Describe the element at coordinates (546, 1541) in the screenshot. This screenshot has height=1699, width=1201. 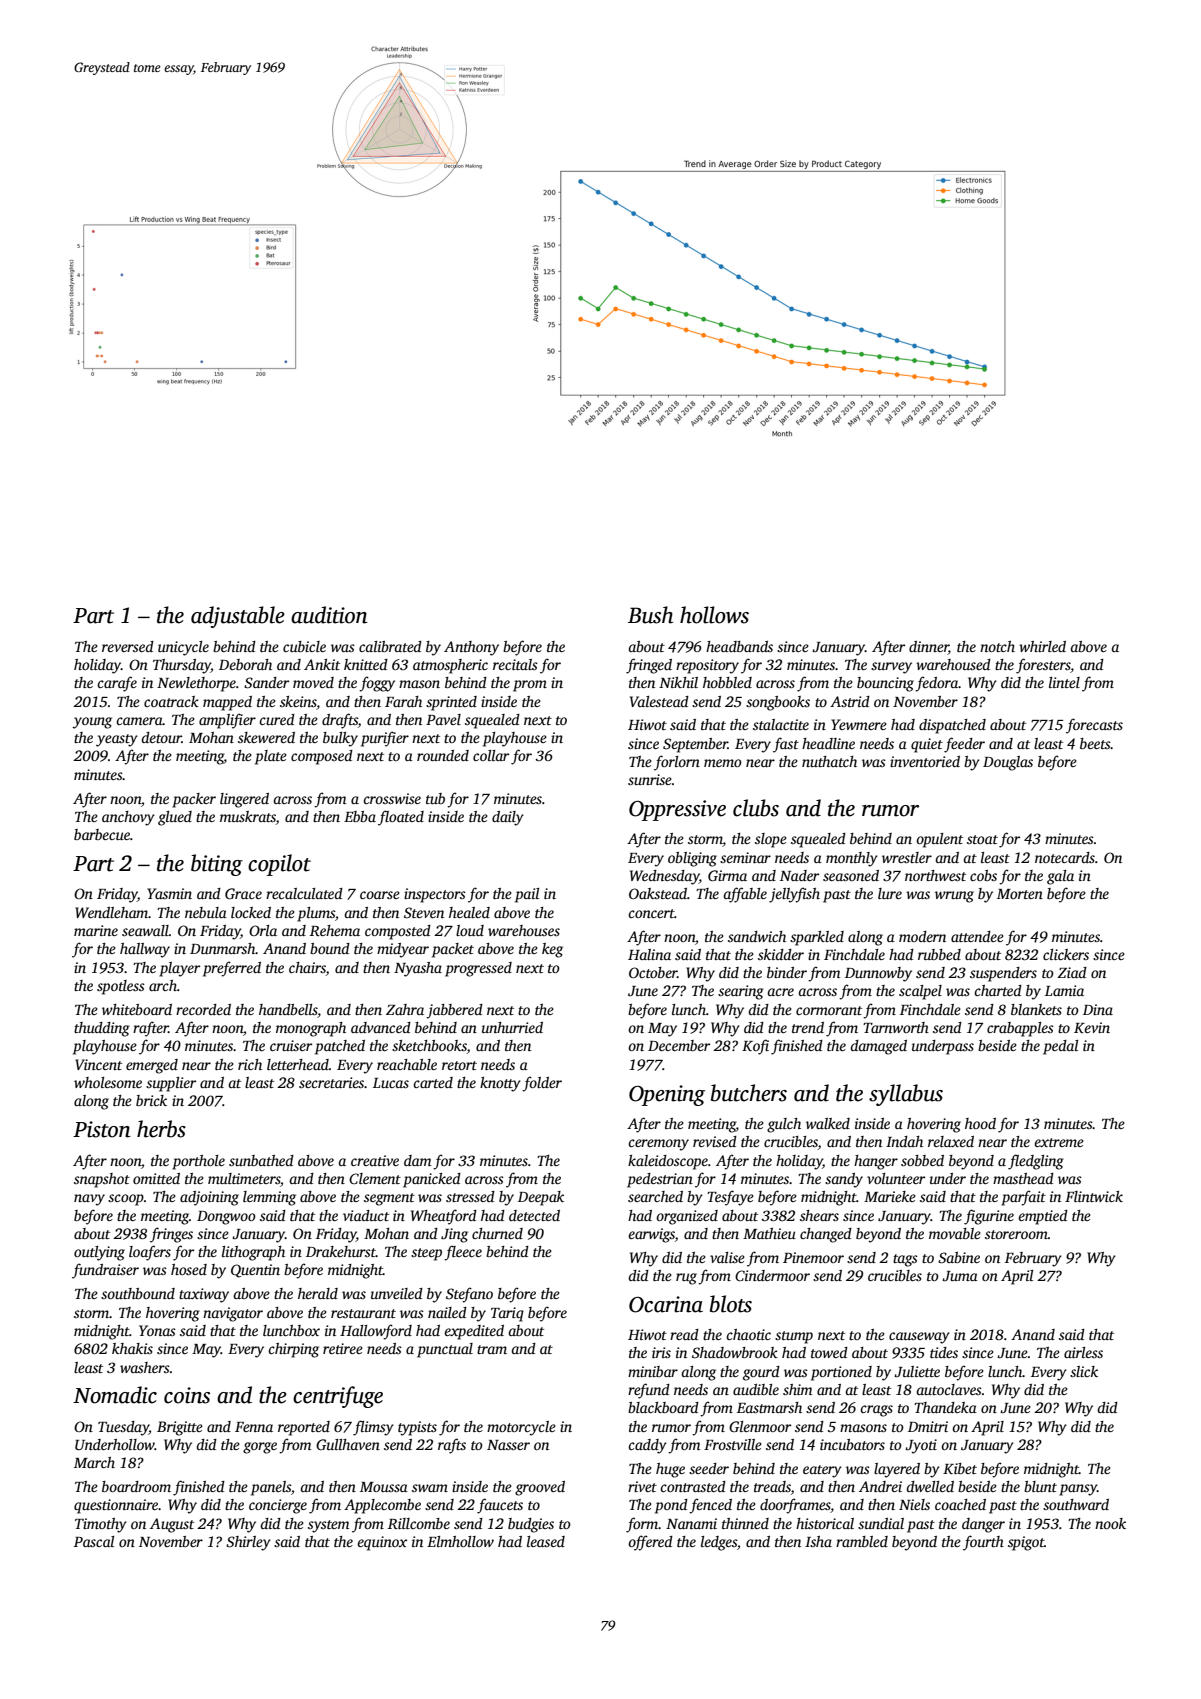
I see `leased` at that location.
